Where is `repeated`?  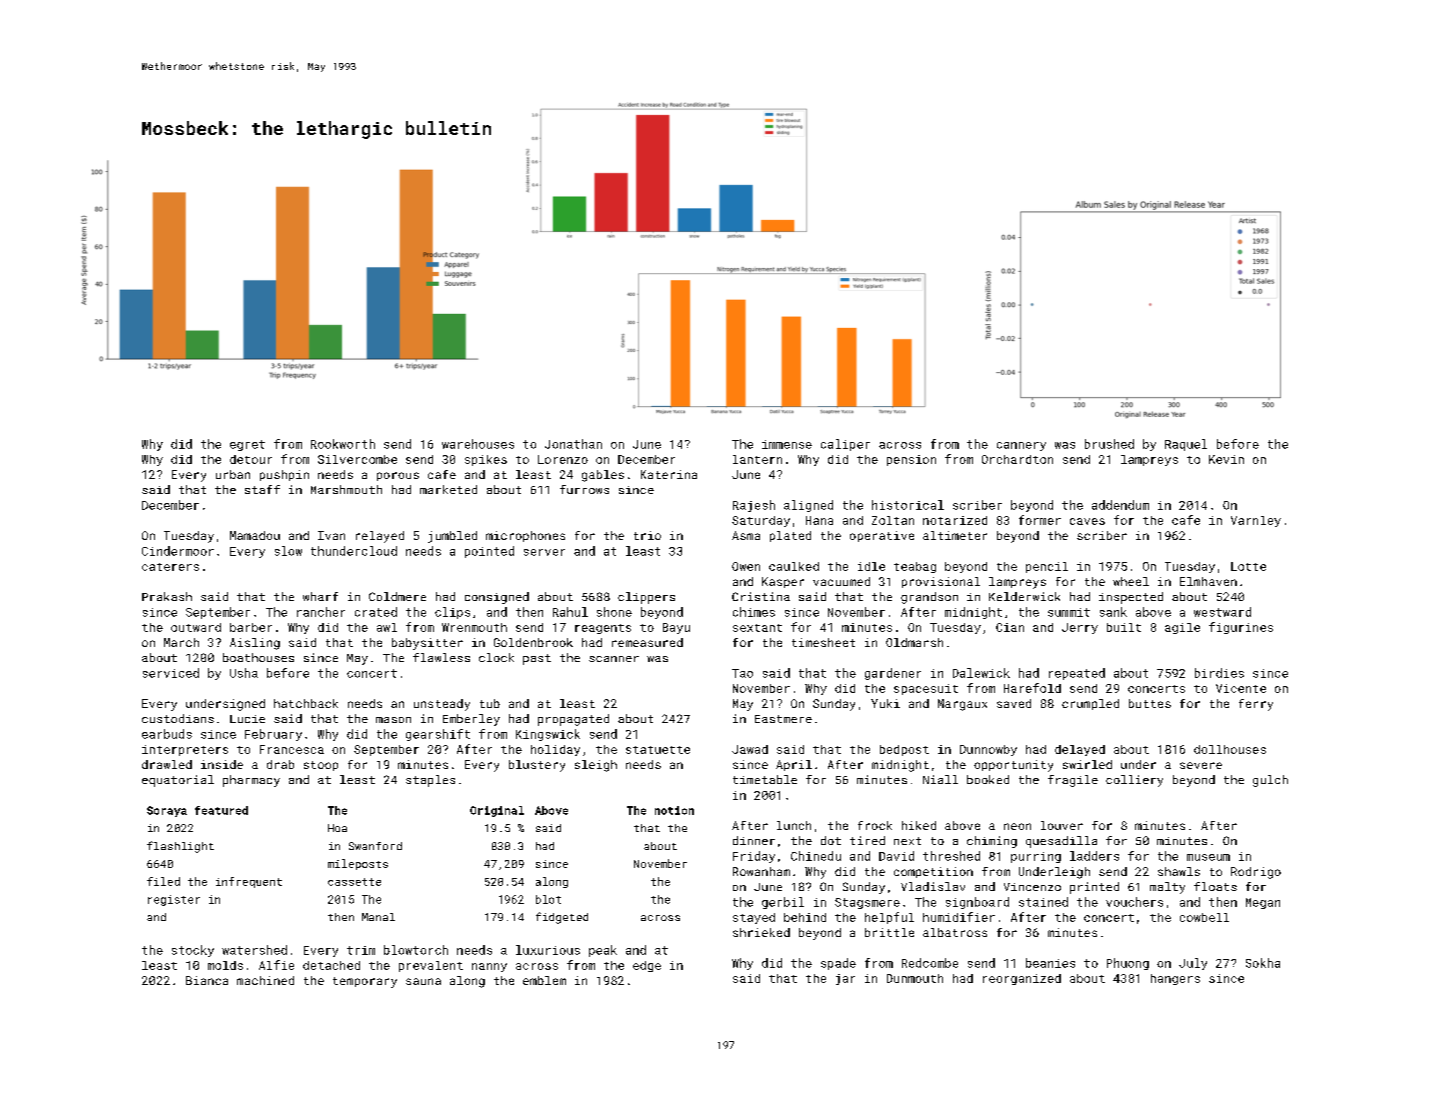 repeated is located at coordinates (1077, 674).
